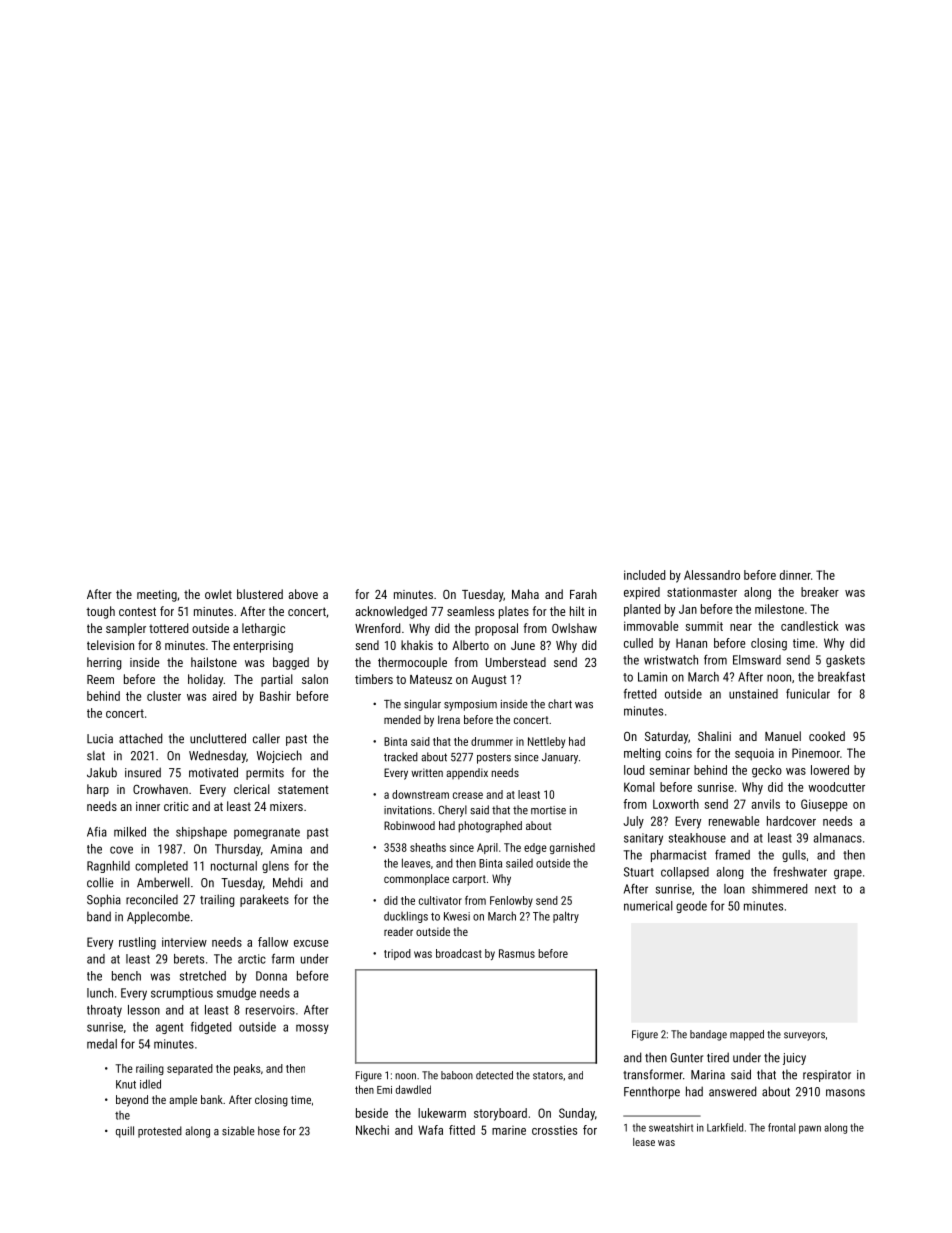 This screenshot has width=952, height=1233. I want to click on Rasmus, so click(517, 953).
